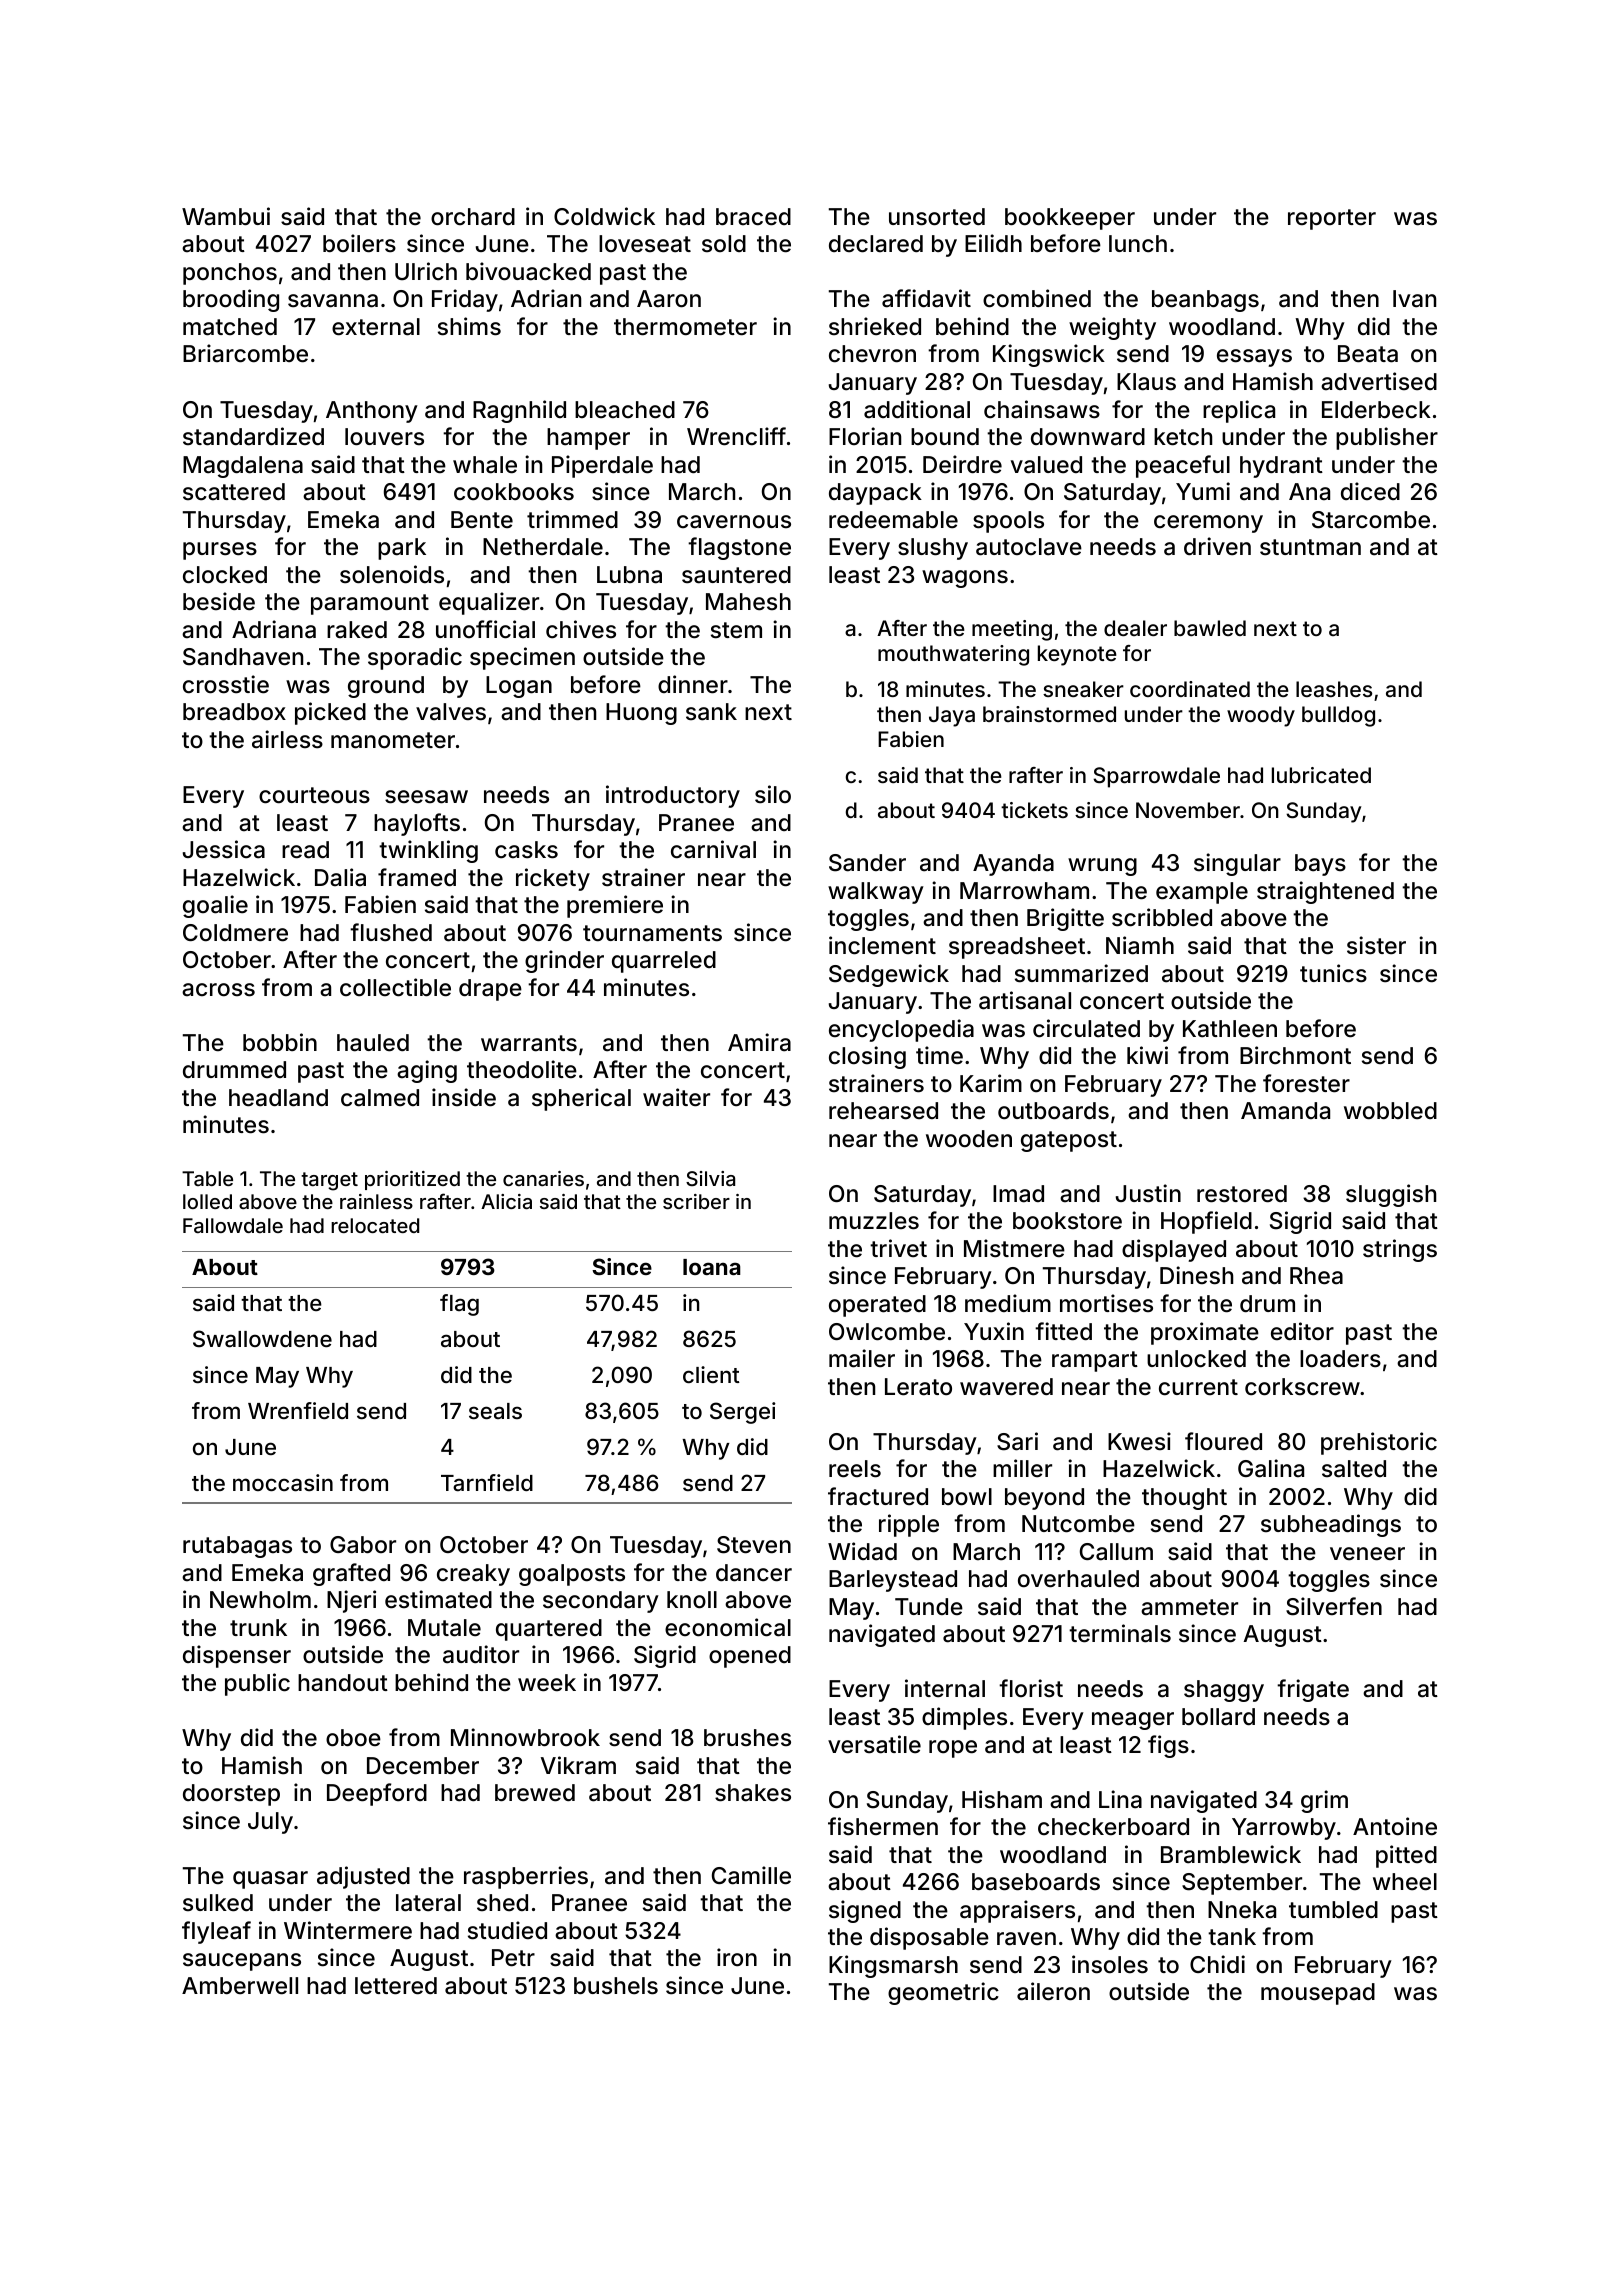  Describe the element at coordinates (1334, 1606) in the image. I see `Silverfen` at that location.
